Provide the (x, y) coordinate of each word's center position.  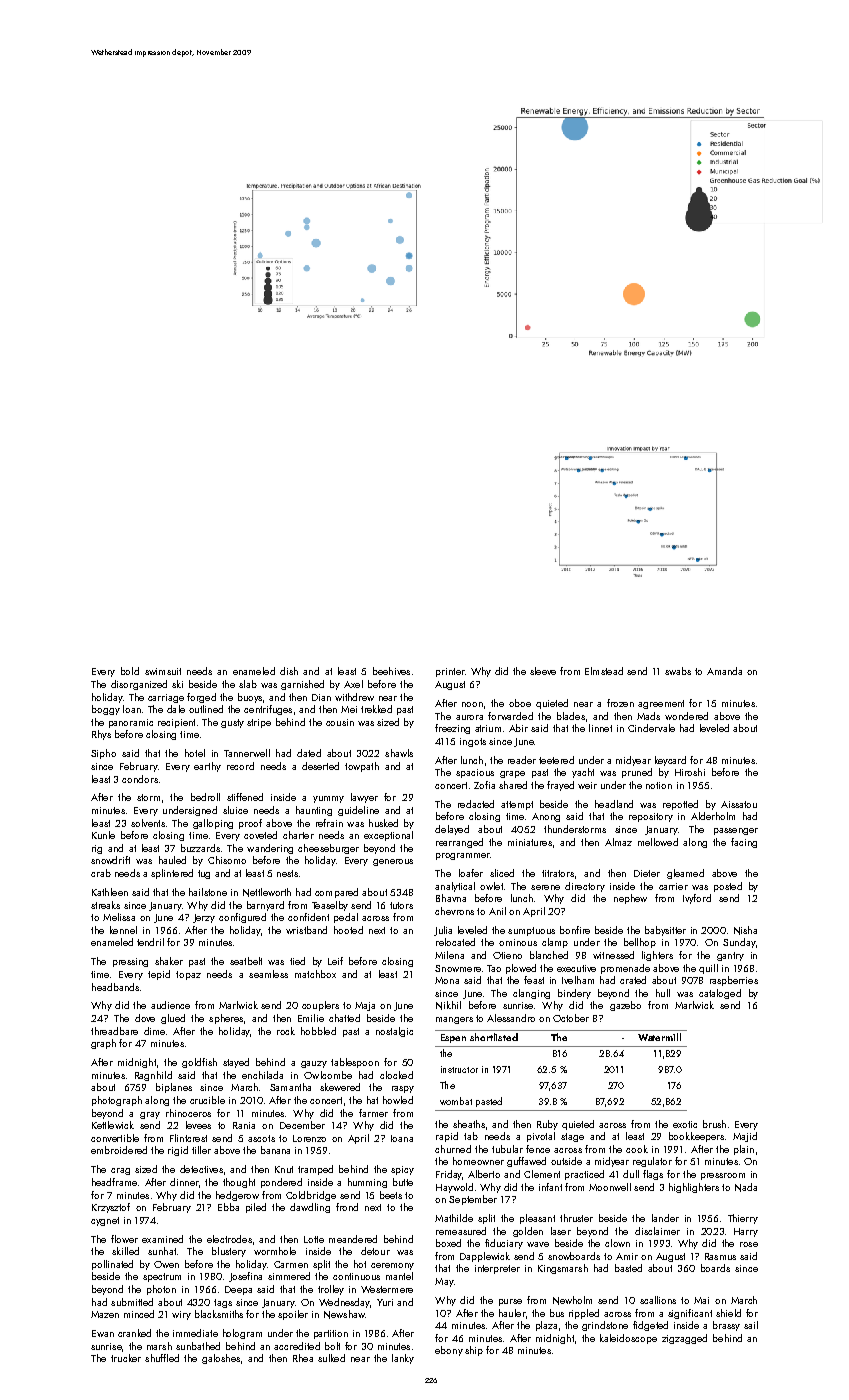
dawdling (310, 1208)
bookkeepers (696, 1137)
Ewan (103, 1333)
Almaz (618, 842)
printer (450, 672)
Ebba (228, 1207)
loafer (471, 873)
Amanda (724, 671)
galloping (213, 824)
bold (130, 671)
